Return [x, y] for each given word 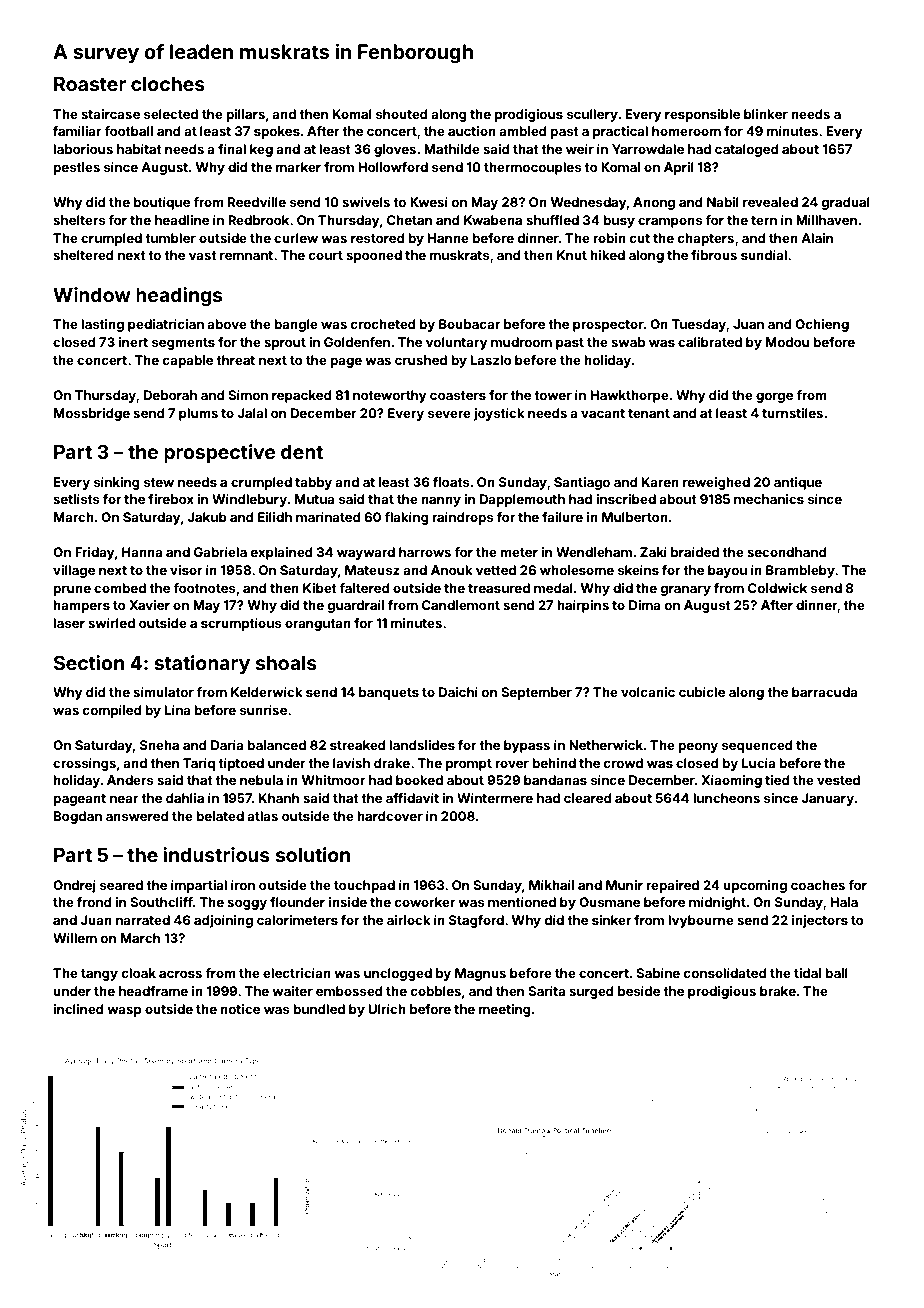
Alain [817, 238]
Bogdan [78, 817]
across [180, 974]
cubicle [702, 692]
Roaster [90, 84]
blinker [766, 114]
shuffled [552, 220]
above [227, 324]
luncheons [726, 798]
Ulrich [387, 1009]
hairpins [583, 606]
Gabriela [220, 552]
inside [348, 902]
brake [778, 991]
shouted [402, 114]
